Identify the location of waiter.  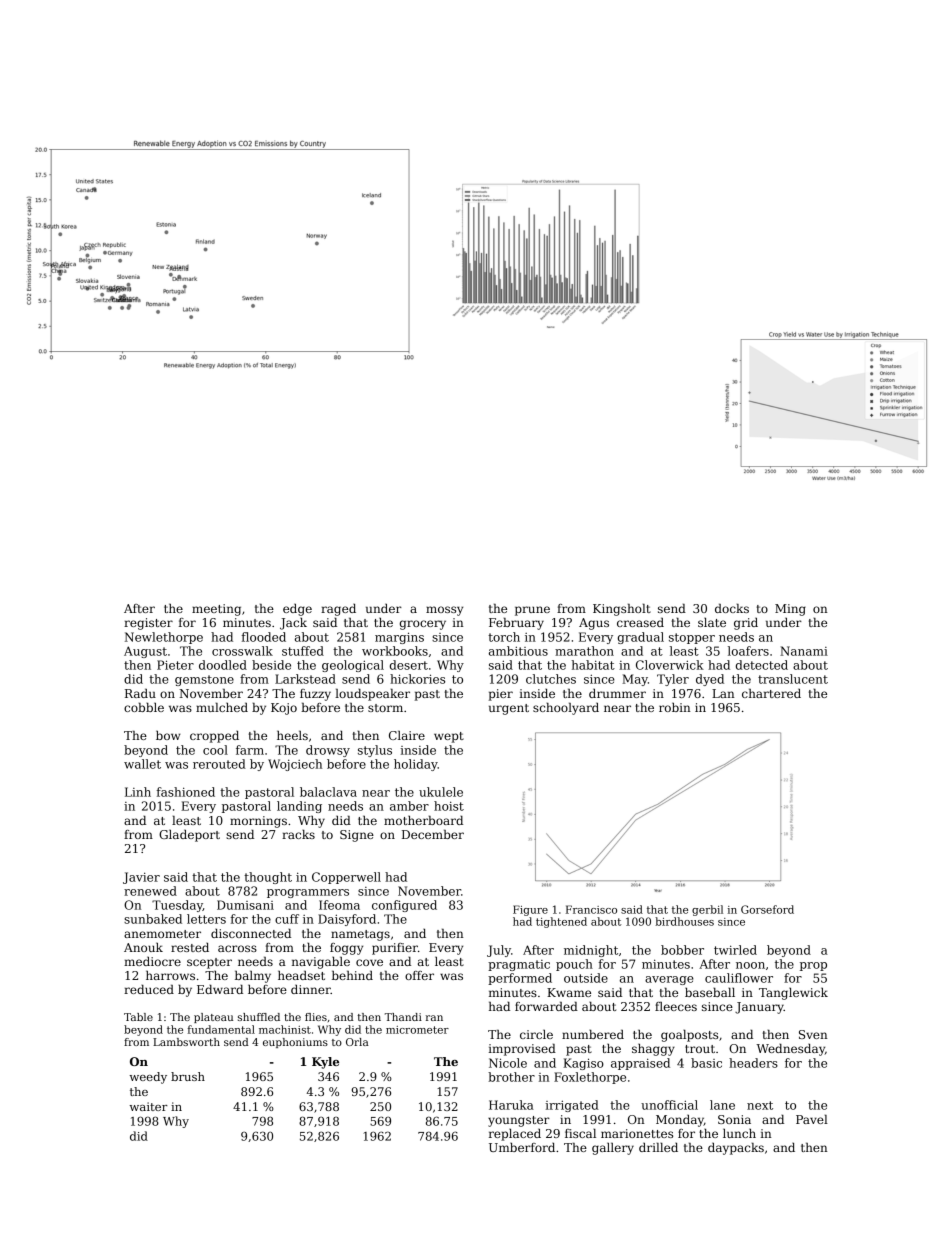
(148, 1106).
